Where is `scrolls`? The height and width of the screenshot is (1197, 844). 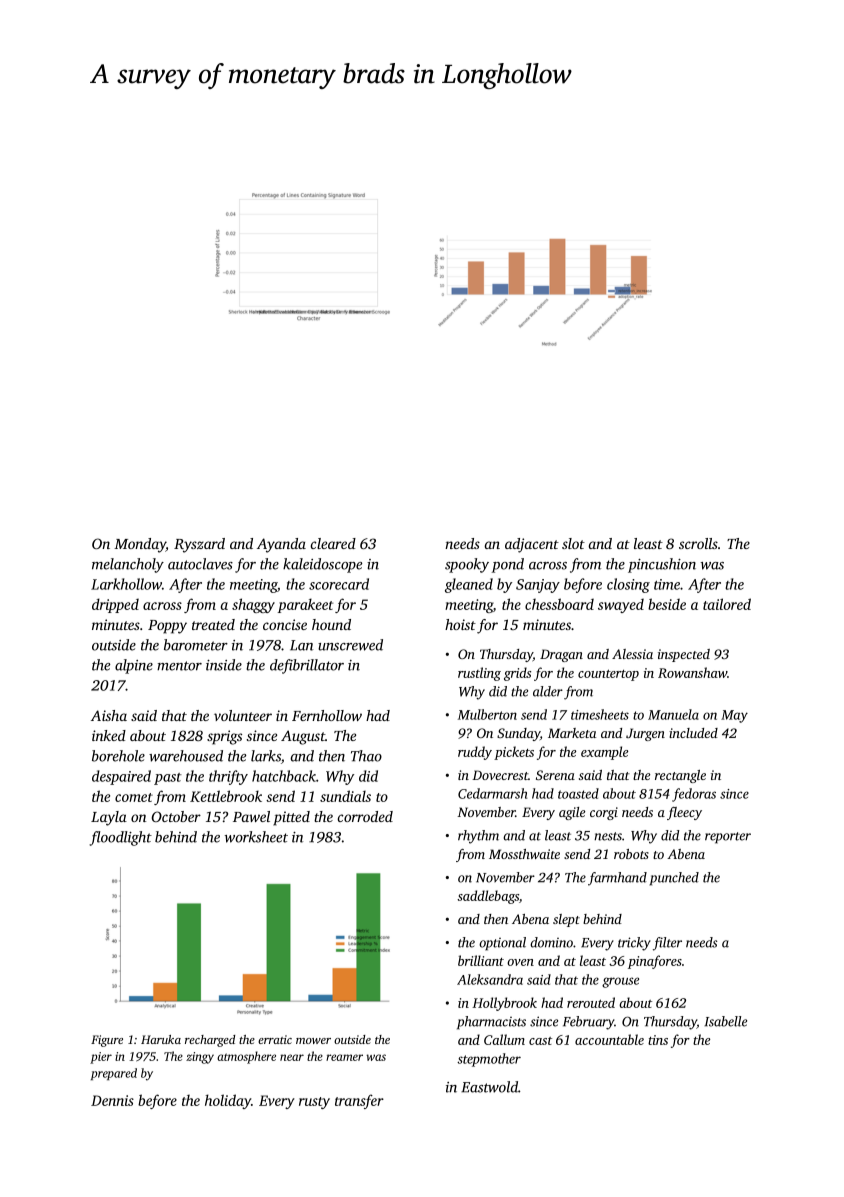
scrolls is located at coordinates (698, 543).
